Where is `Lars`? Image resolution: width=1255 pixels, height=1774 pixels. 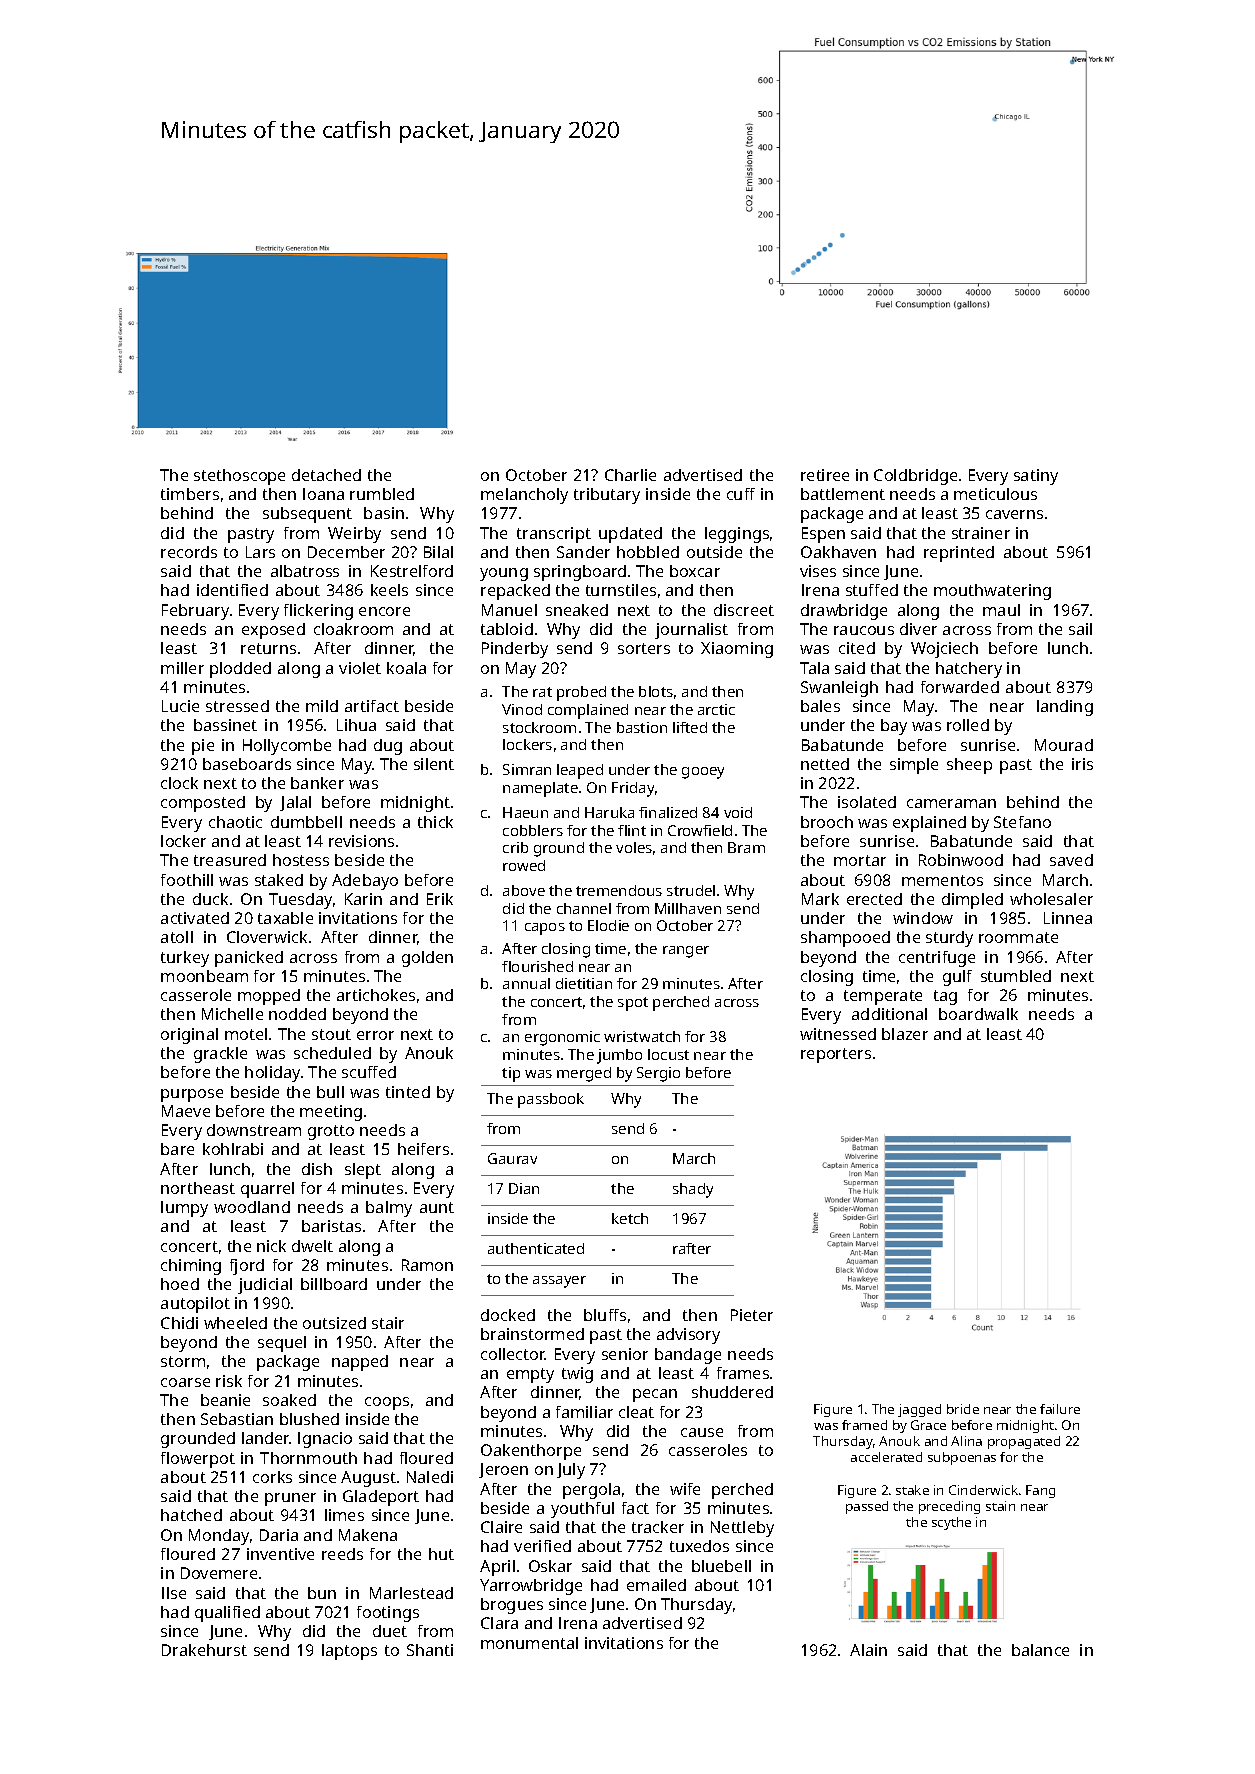 Lars is located at coordinates (260, 552).
